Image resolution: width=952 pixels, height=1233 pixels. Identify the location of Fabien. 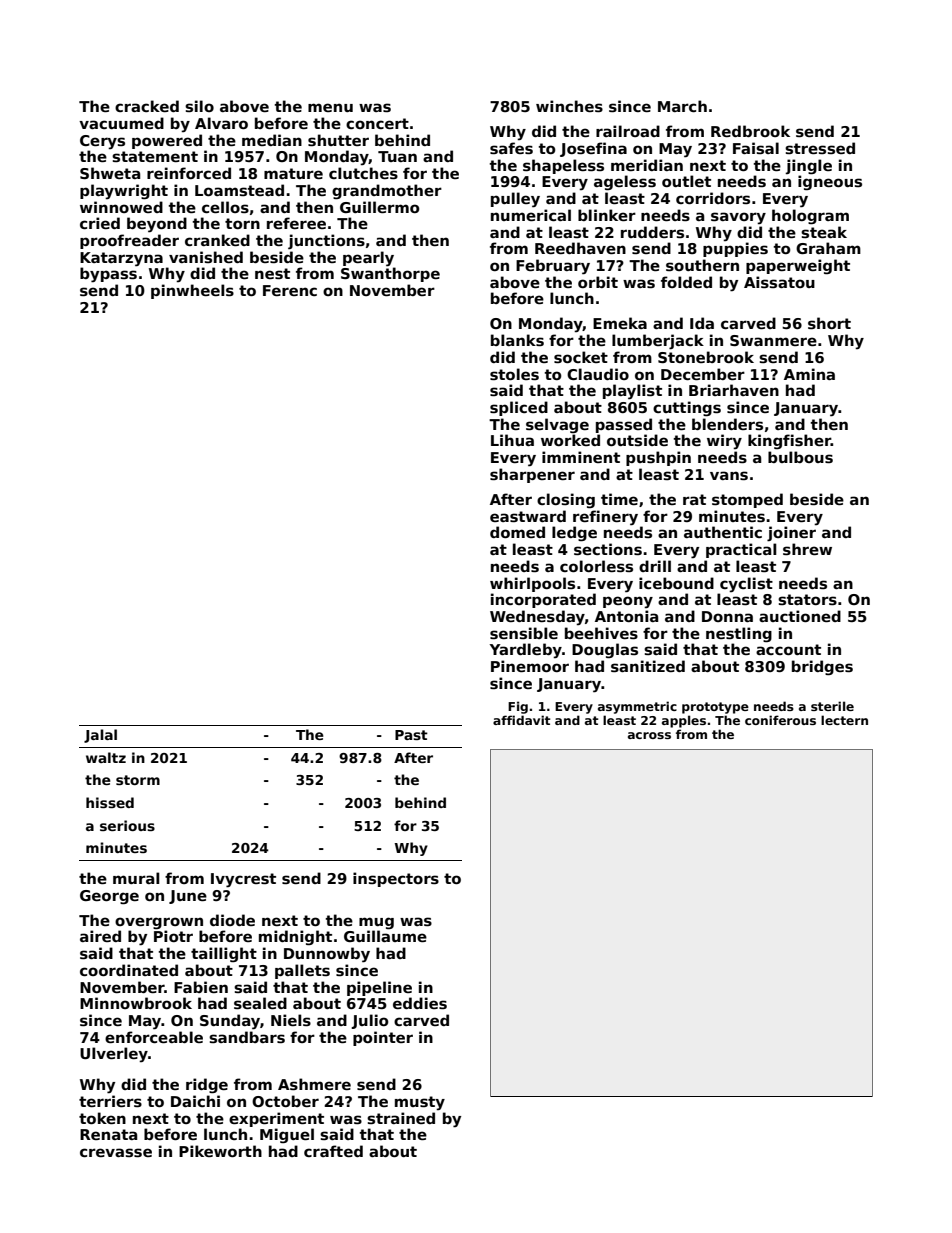
(201, 987).
